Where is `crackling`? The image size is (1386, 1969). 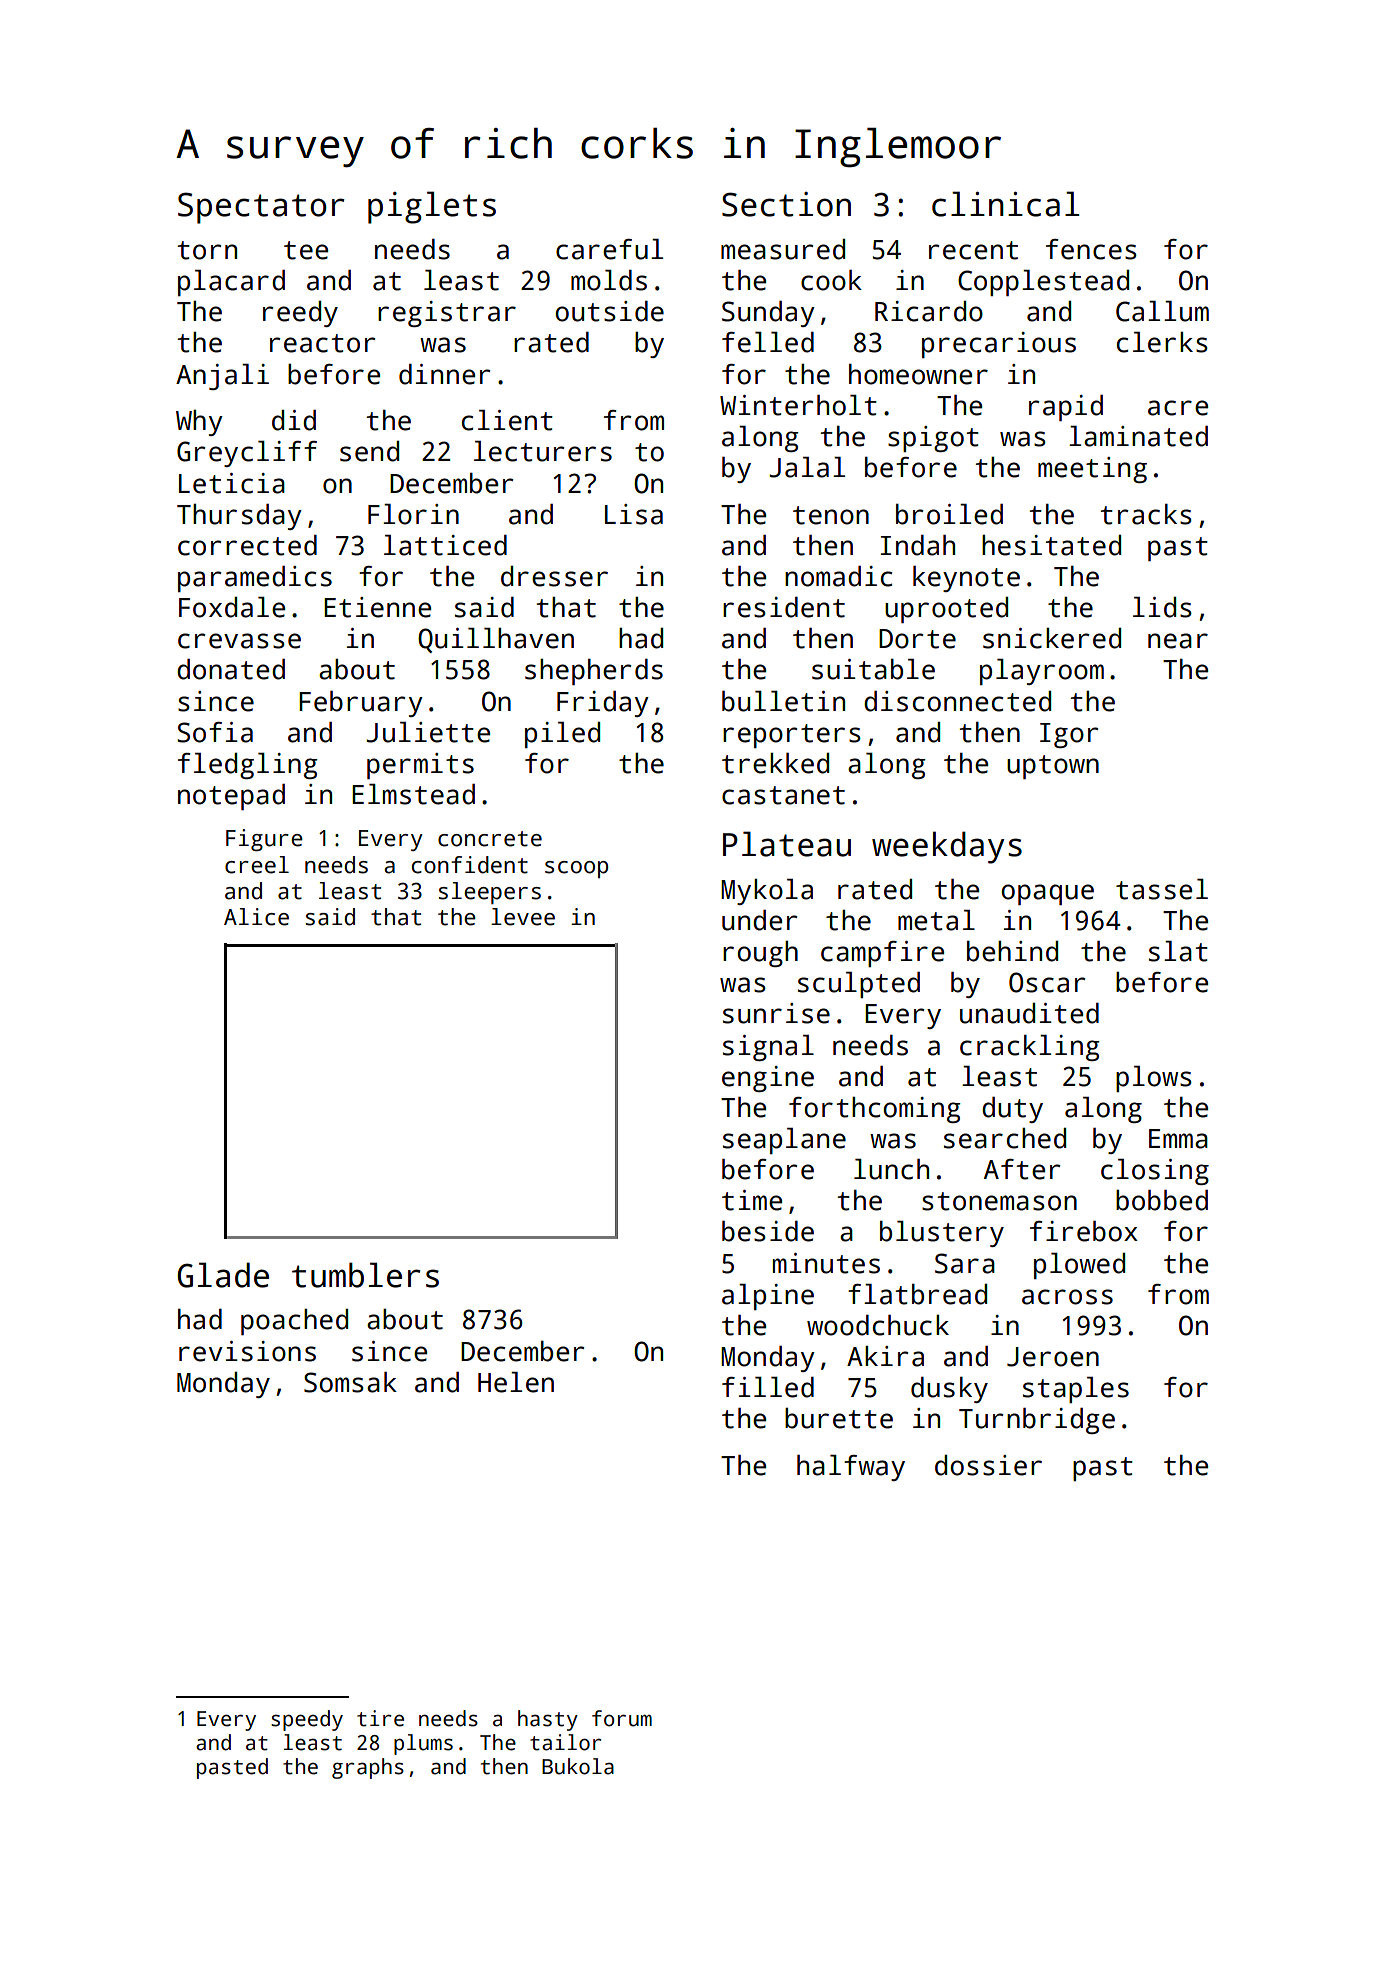 crackling is located at coordinates (1030, 1048).
